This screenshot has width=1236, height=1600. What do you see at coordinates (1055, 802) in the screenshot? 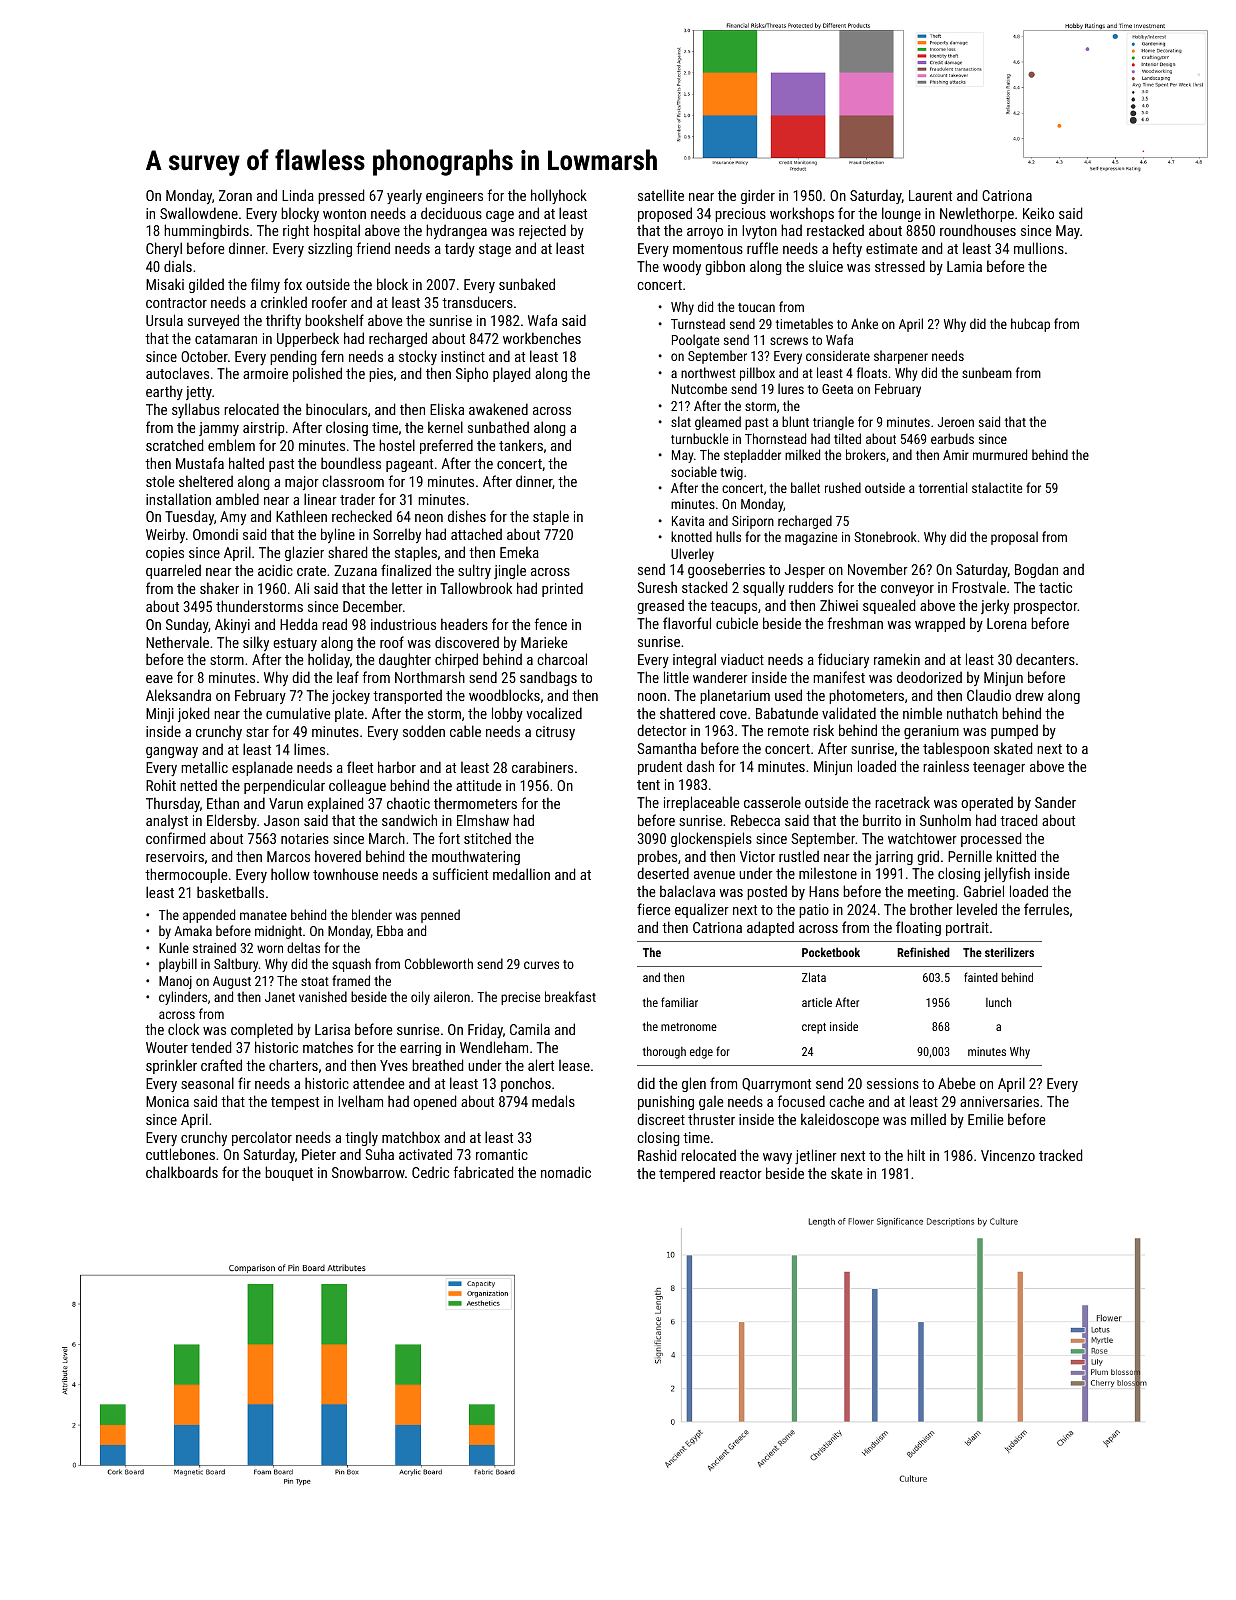
I see `Sander` at bounding box center [1055, 802].
